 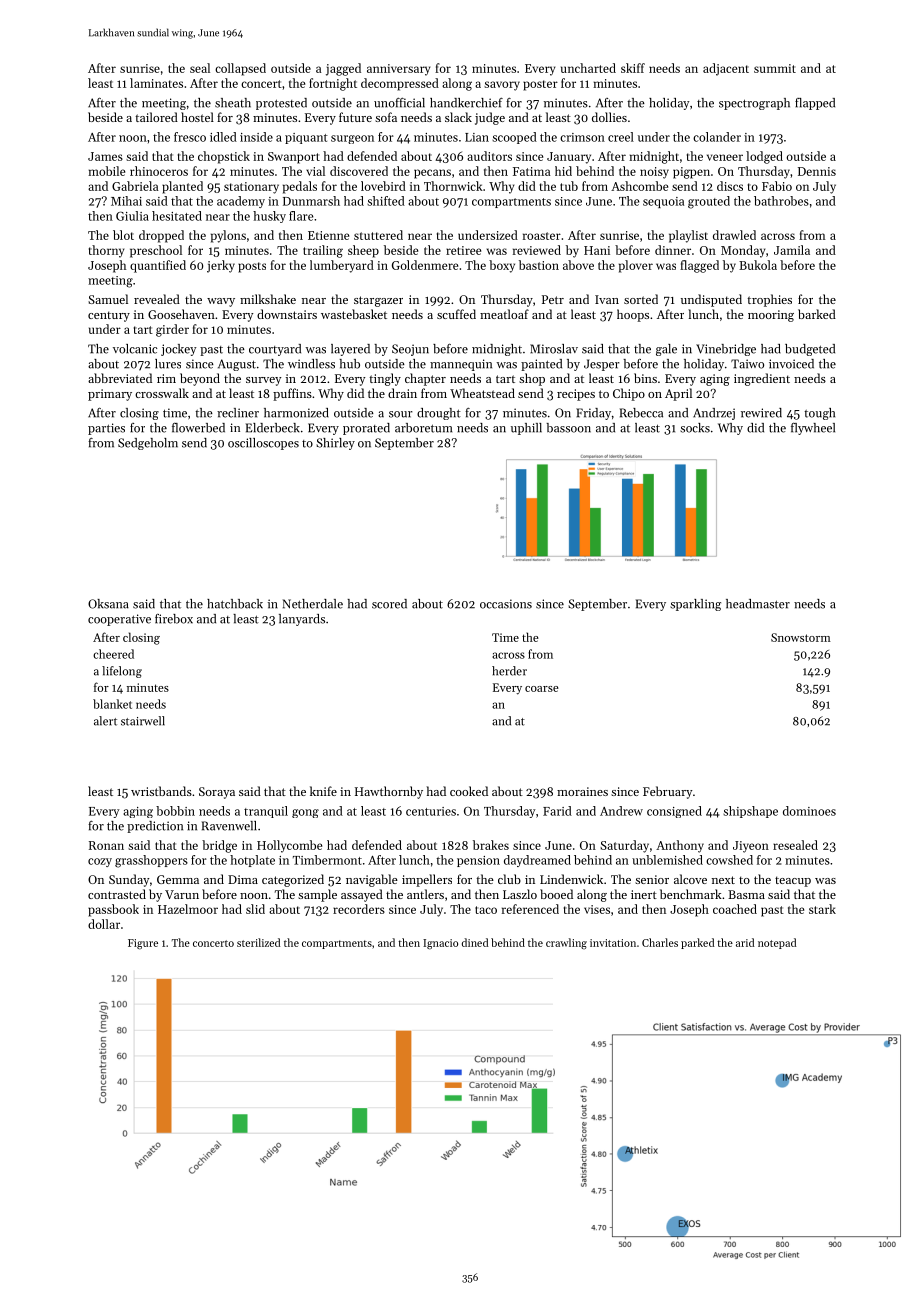 I want to click on collapsed, so click(x=240, y=69).
